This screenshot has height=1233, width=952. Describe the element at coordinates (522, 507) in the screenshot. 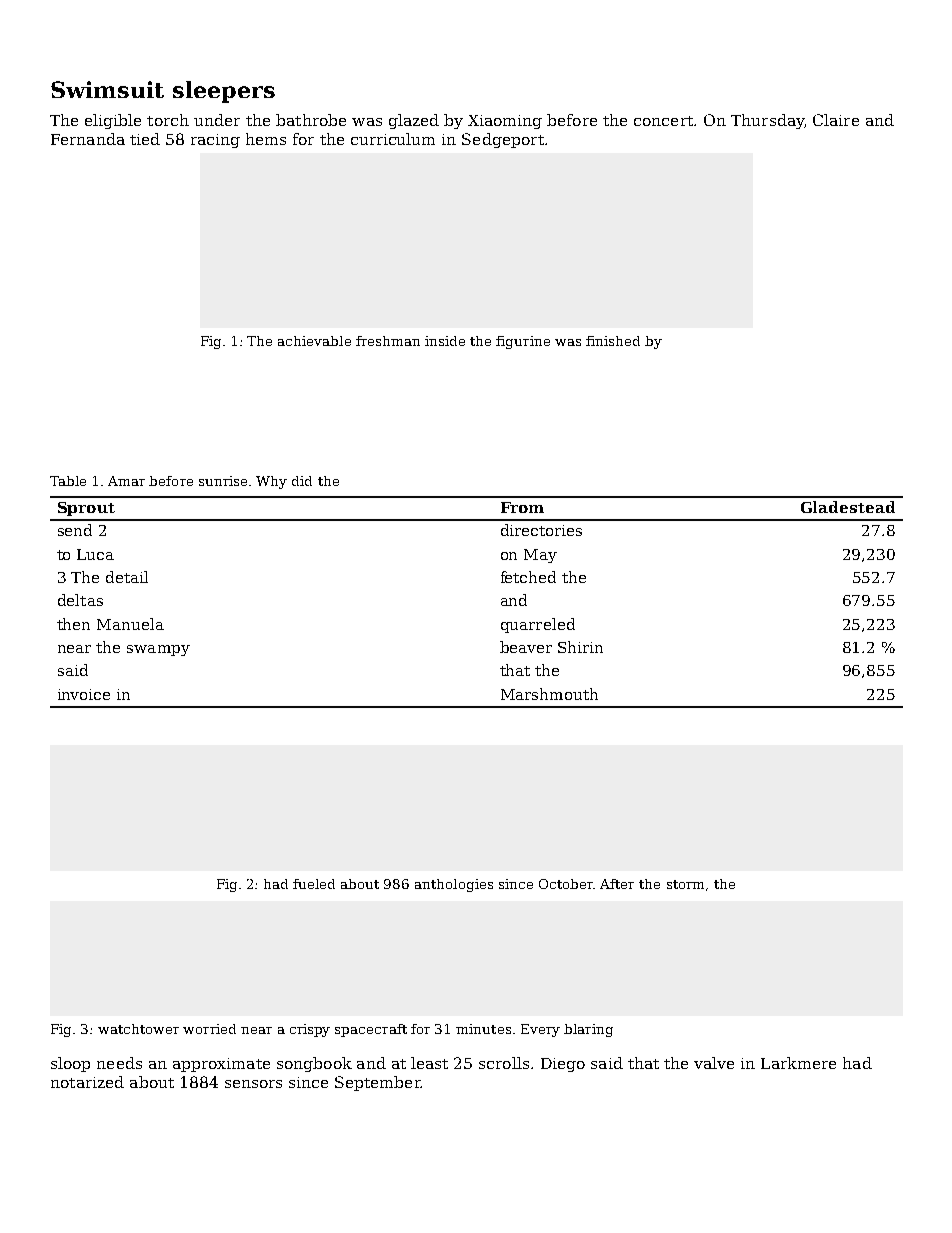

I see `From` at that location.
